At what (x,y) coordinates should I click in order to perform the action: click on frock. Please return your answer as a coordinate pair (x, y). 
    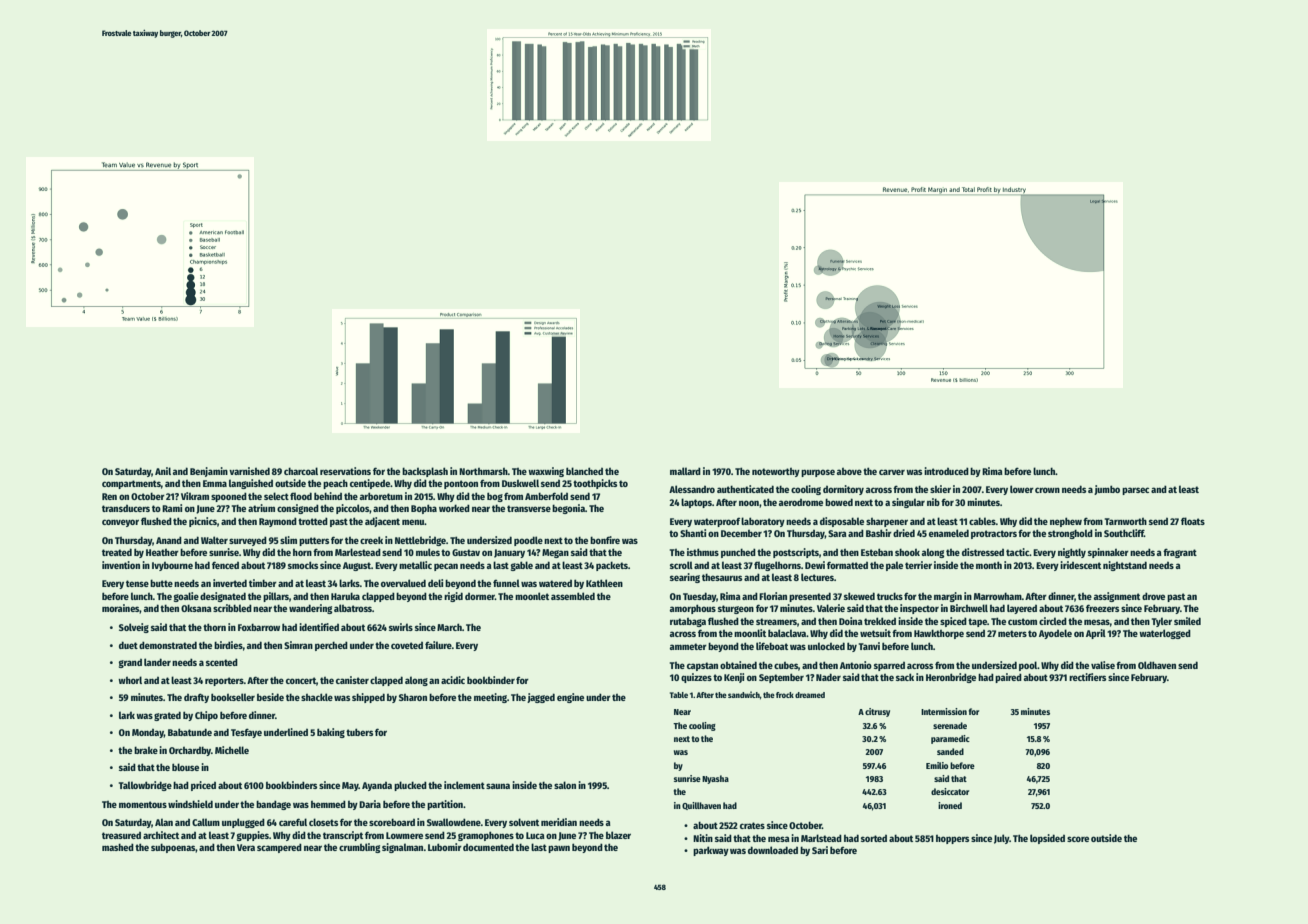
    Looking at the image, I should click on (785, 695).
